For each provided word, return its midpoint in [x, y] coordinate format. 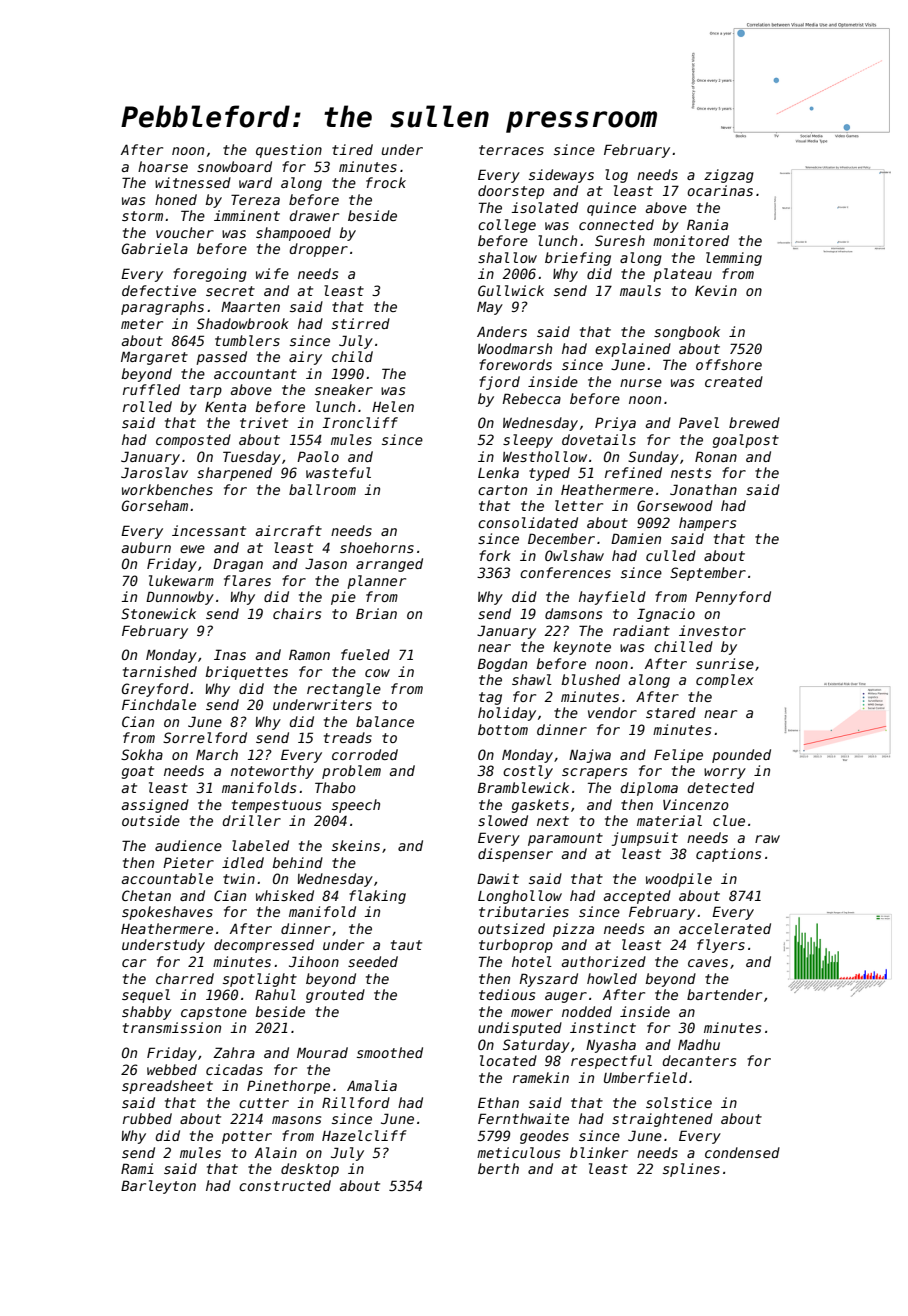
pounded [741, 756]
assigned [155, 806]
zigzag [729, 176]
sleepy [528, 441]
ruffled [151, 389]
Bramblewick [523, 787]
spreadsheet [167, 1087]
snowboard [234, 166]
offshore [729, 364]
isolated [544, 207]
